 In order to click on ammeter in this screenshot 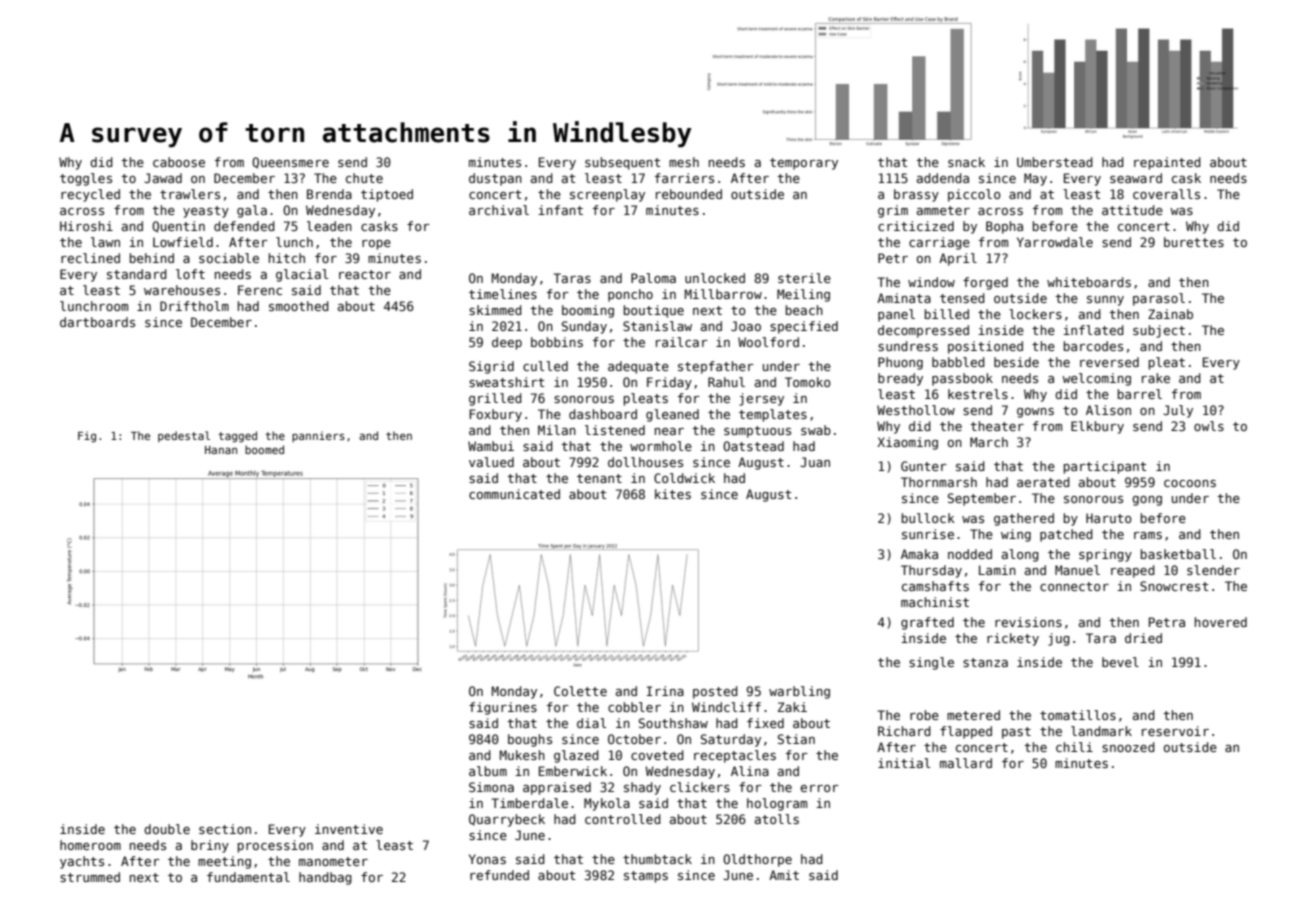, I will do `click(943, 210)`.
